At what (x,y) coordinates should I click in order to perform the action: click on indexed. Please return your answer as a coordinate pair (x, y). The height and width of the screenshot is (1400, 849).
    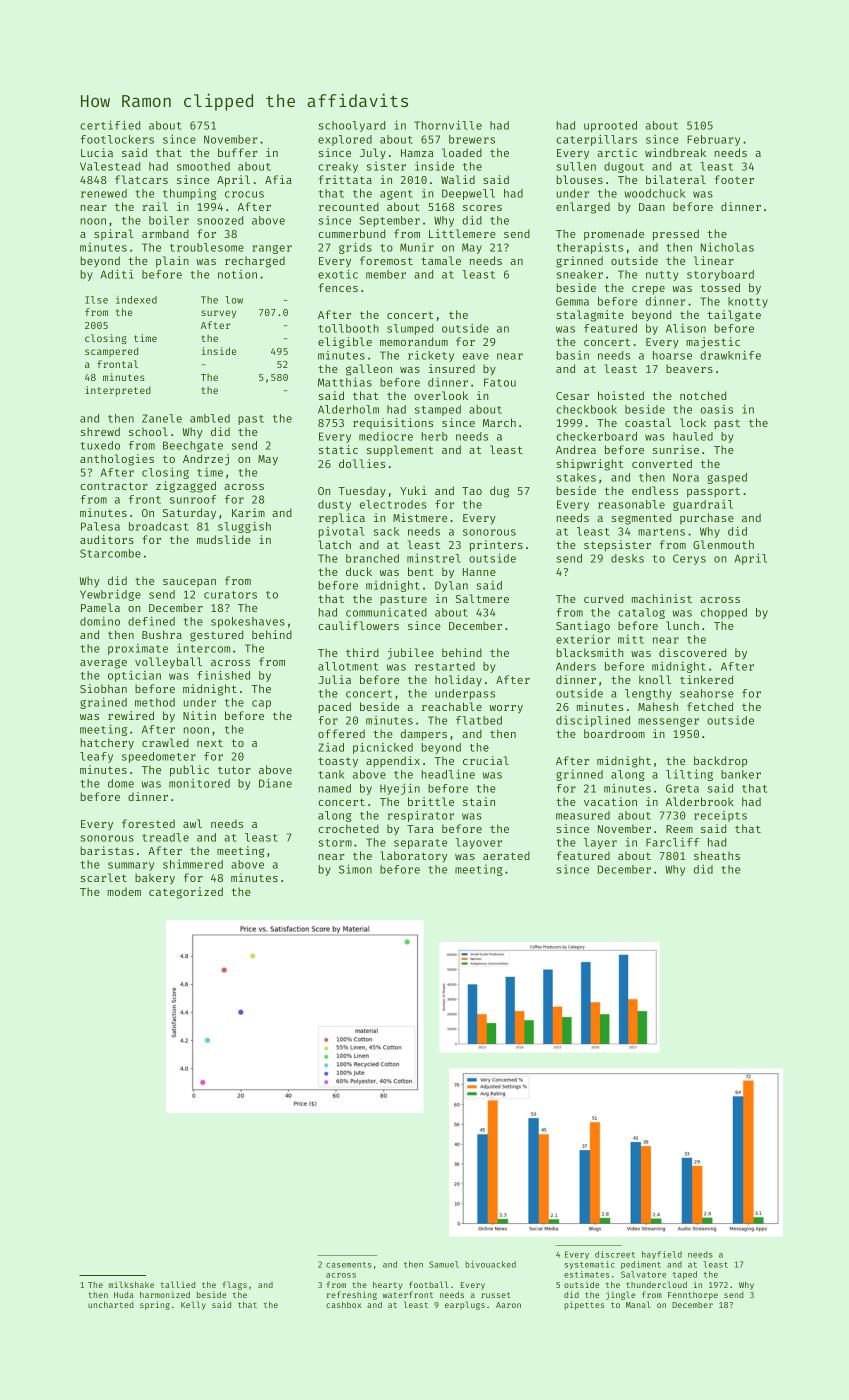
    Looking at the image, I should click on (136, 300).
